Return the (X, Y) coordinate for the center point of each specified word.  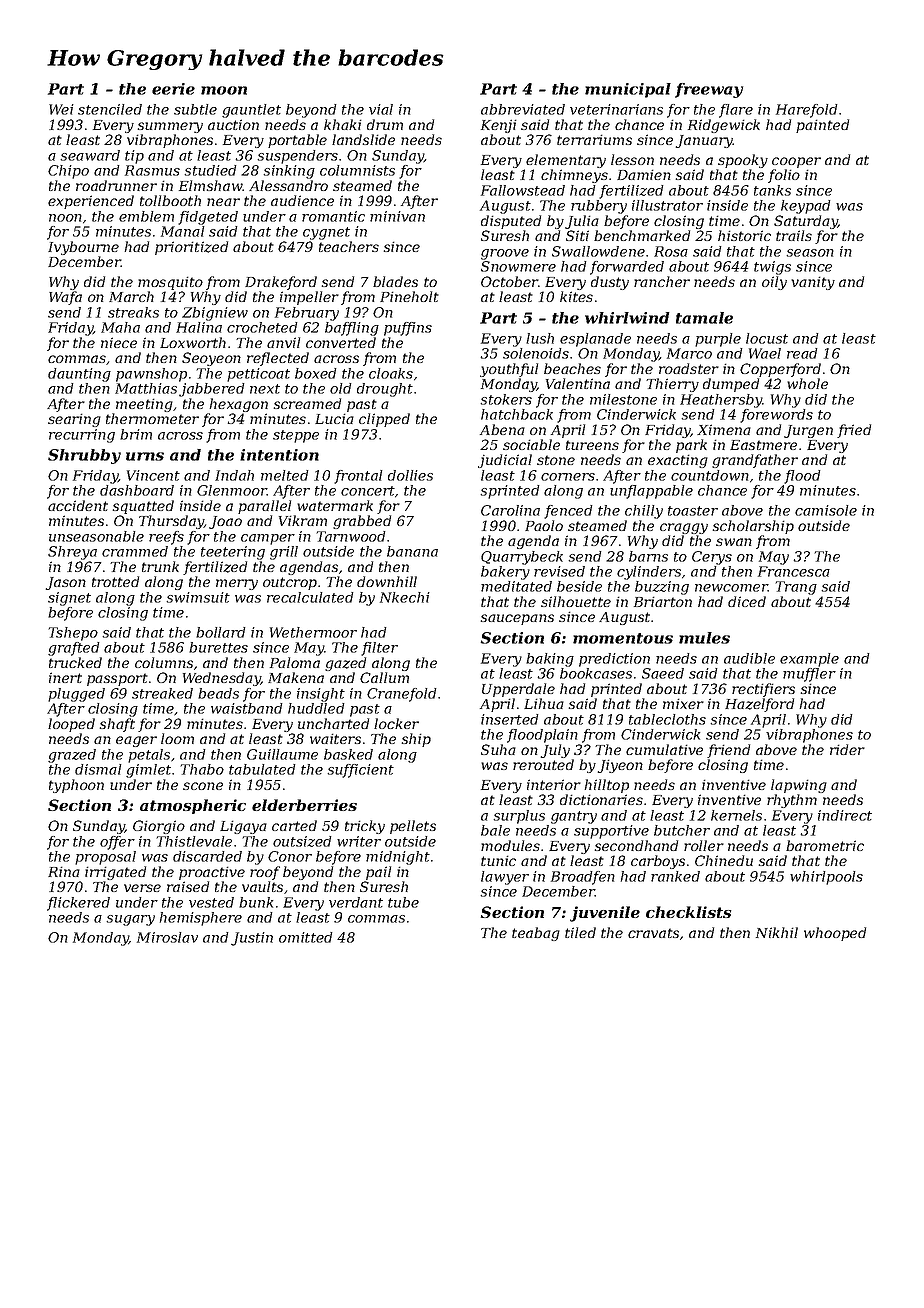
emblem (146, 216)
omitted (306, 937)
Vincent (153, 475)
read (802, 353)
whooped (835, 934)
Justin (252, 939)
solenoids (536, 353)
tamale (704, 318)
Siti (577, 235)
